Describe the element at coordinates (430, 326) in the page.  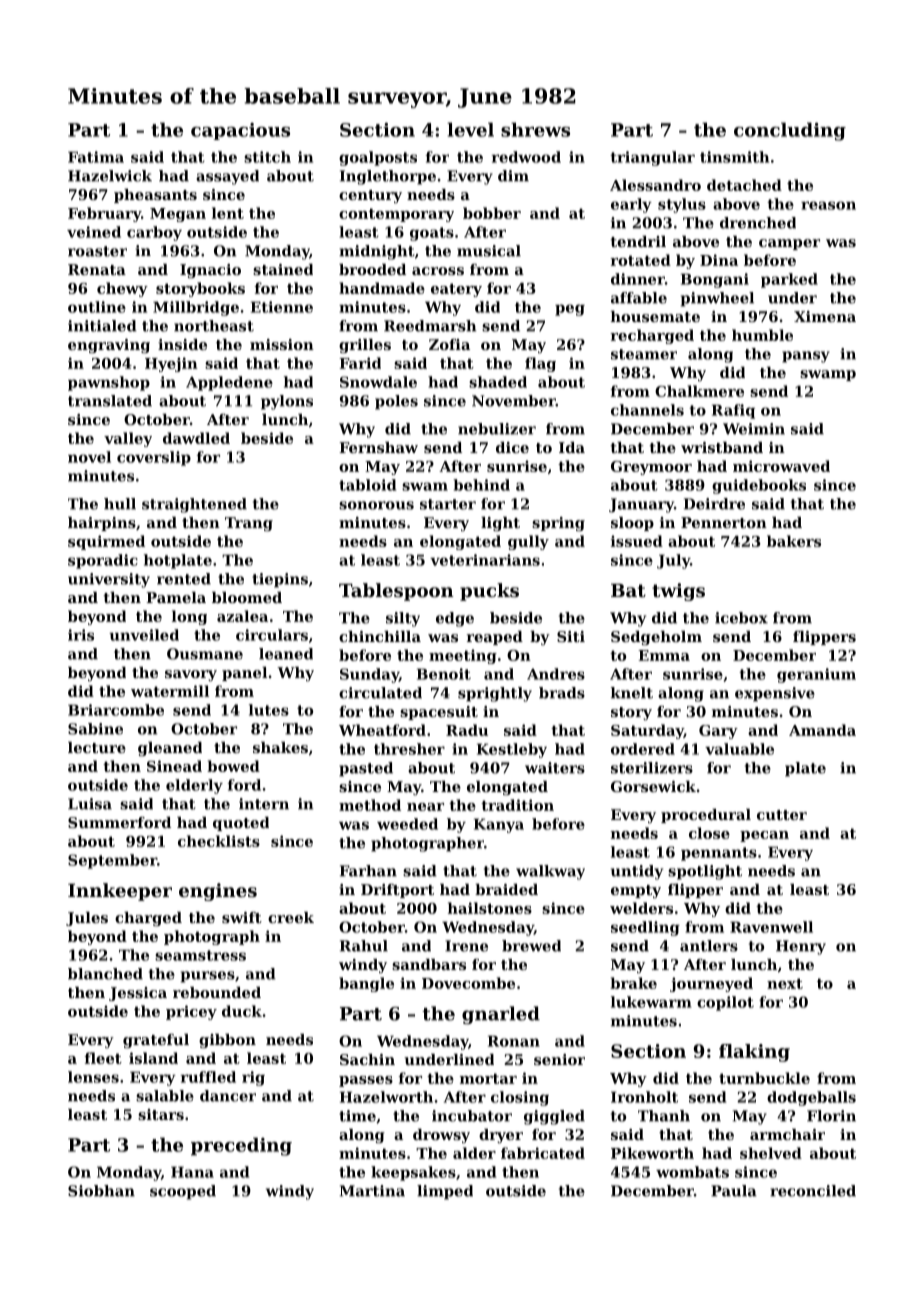
I see `Reedmarsh` at that location.
